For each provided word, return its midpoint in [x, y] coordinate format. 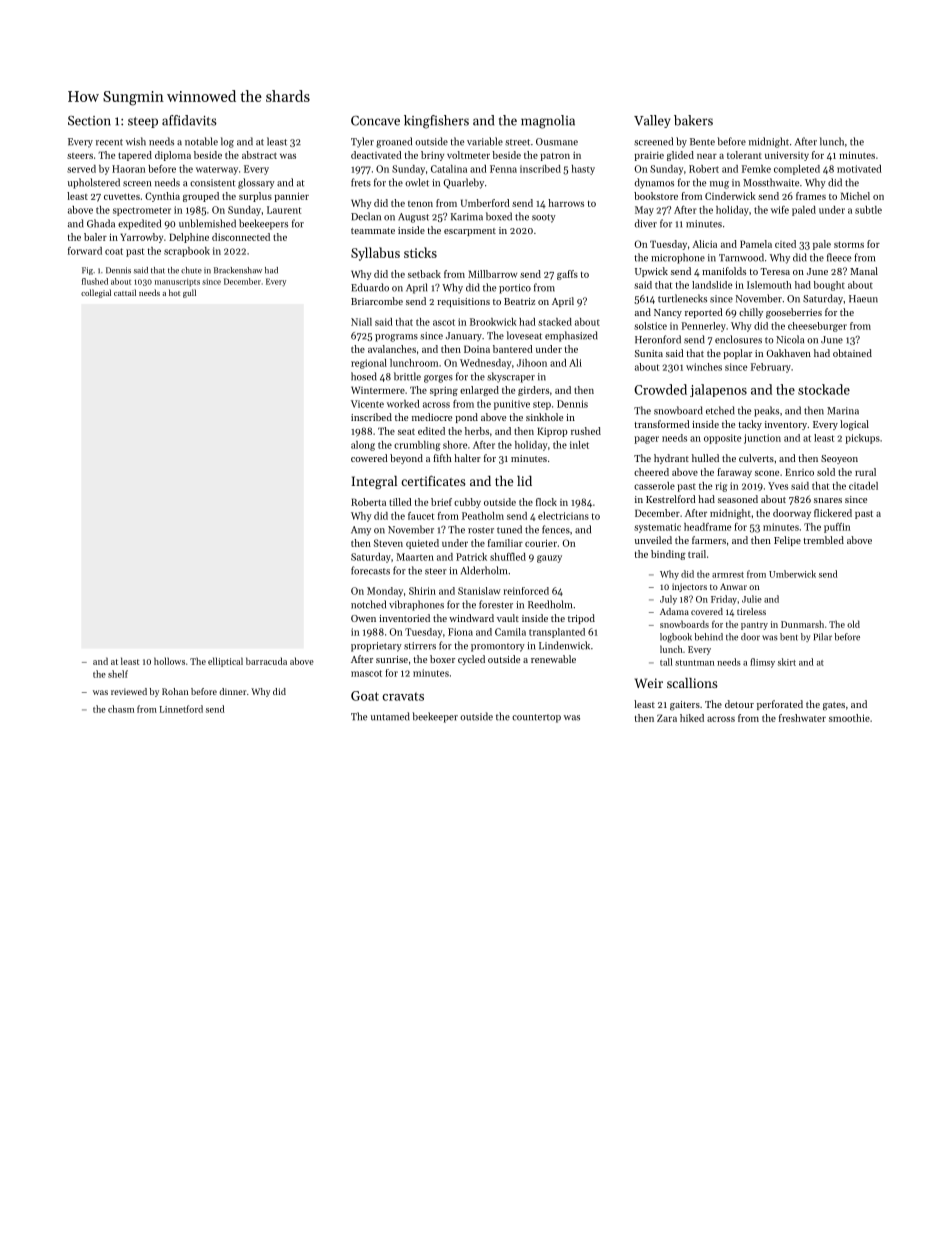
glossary [256, 183]
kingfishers [436, 122]
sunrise [392, 659]
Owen [363, 618]
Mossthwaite [771, 182]
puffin [837, 528]
